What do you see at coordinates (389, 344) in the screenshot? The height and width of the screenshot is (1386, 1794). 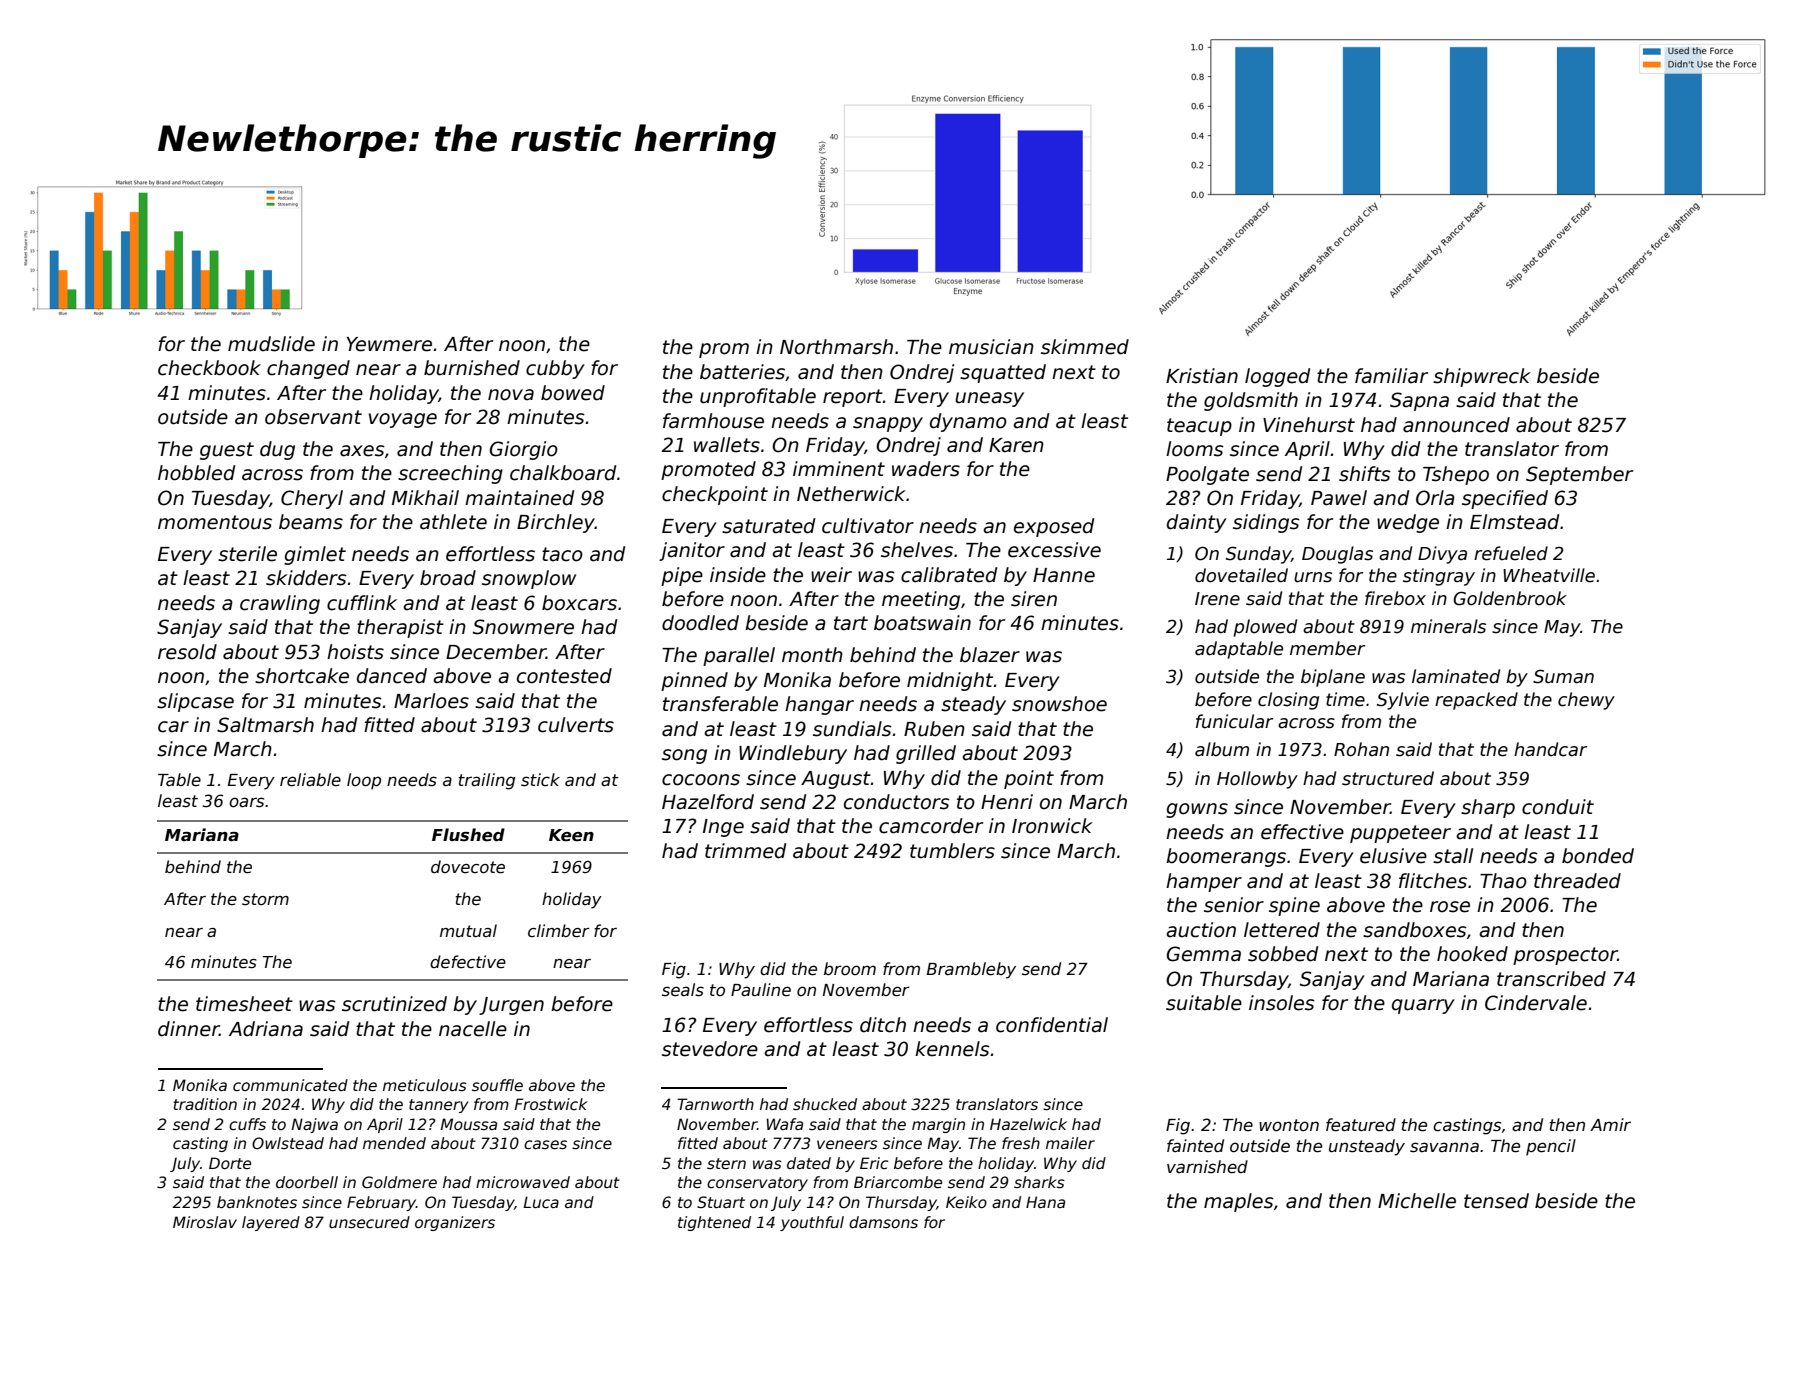 I see `Yewmere` at bounding box center [389, 344].
